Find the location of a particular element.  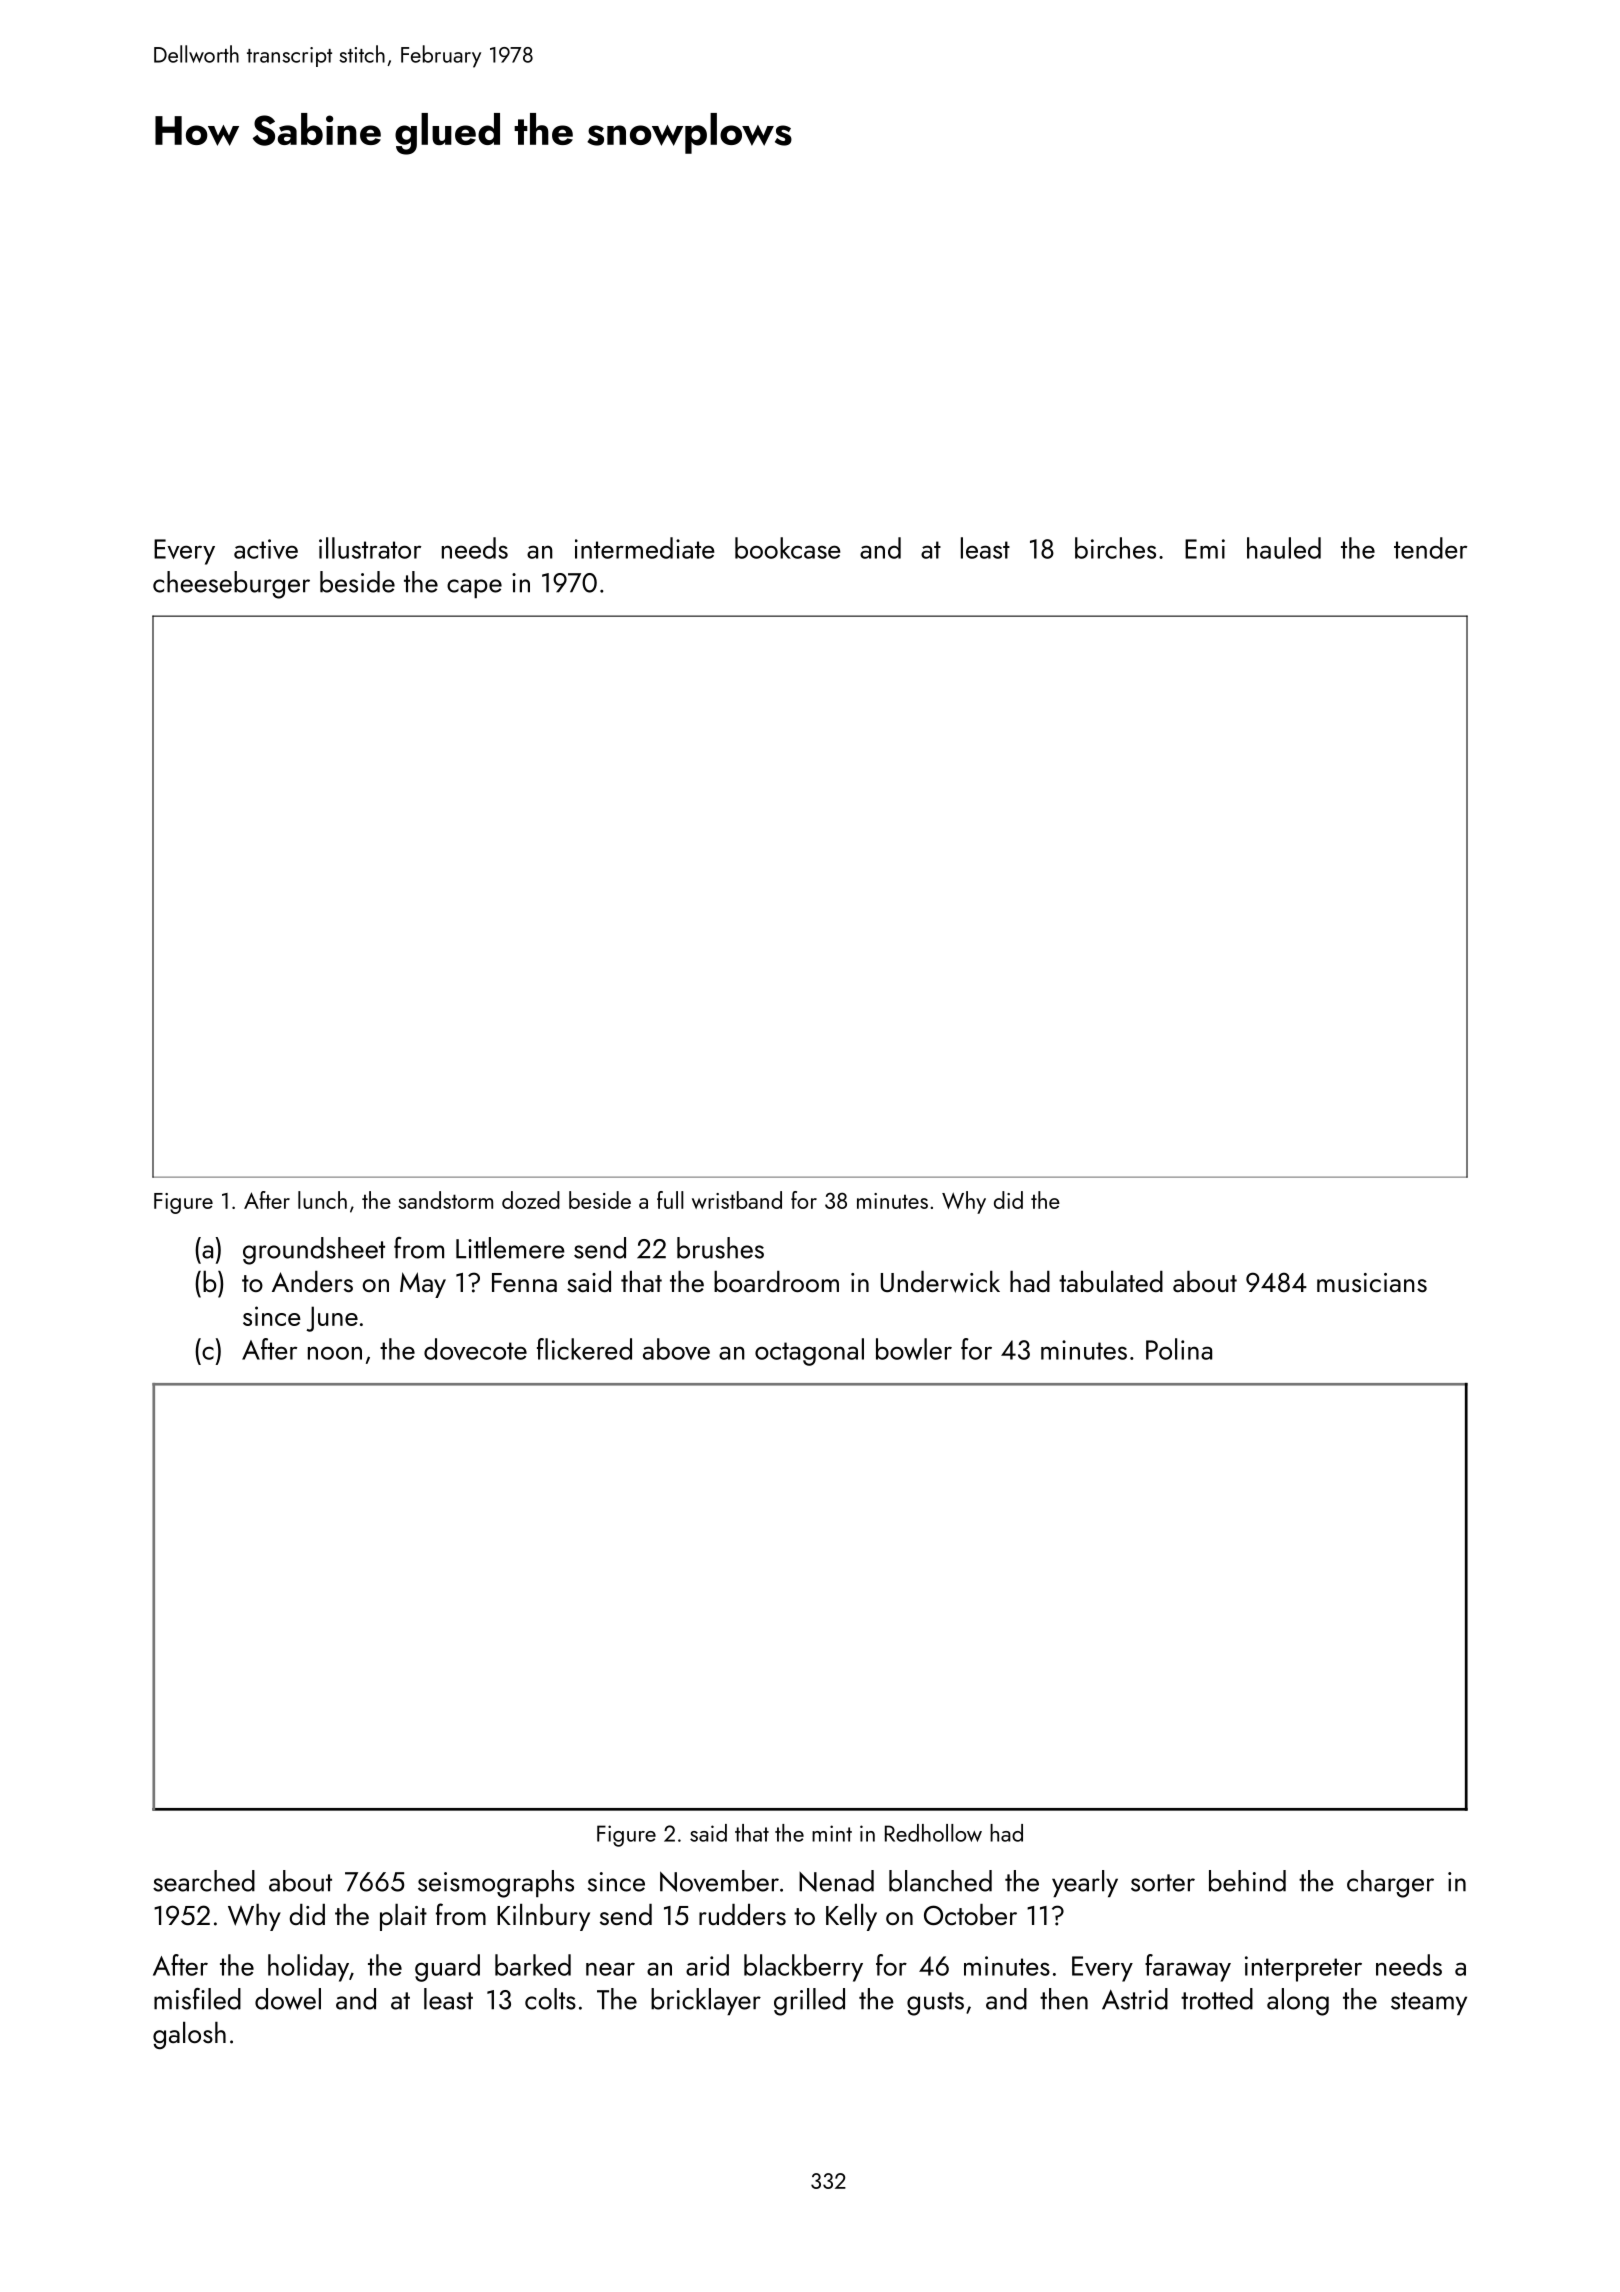

galosh is located at coordinates (189, 2035).
